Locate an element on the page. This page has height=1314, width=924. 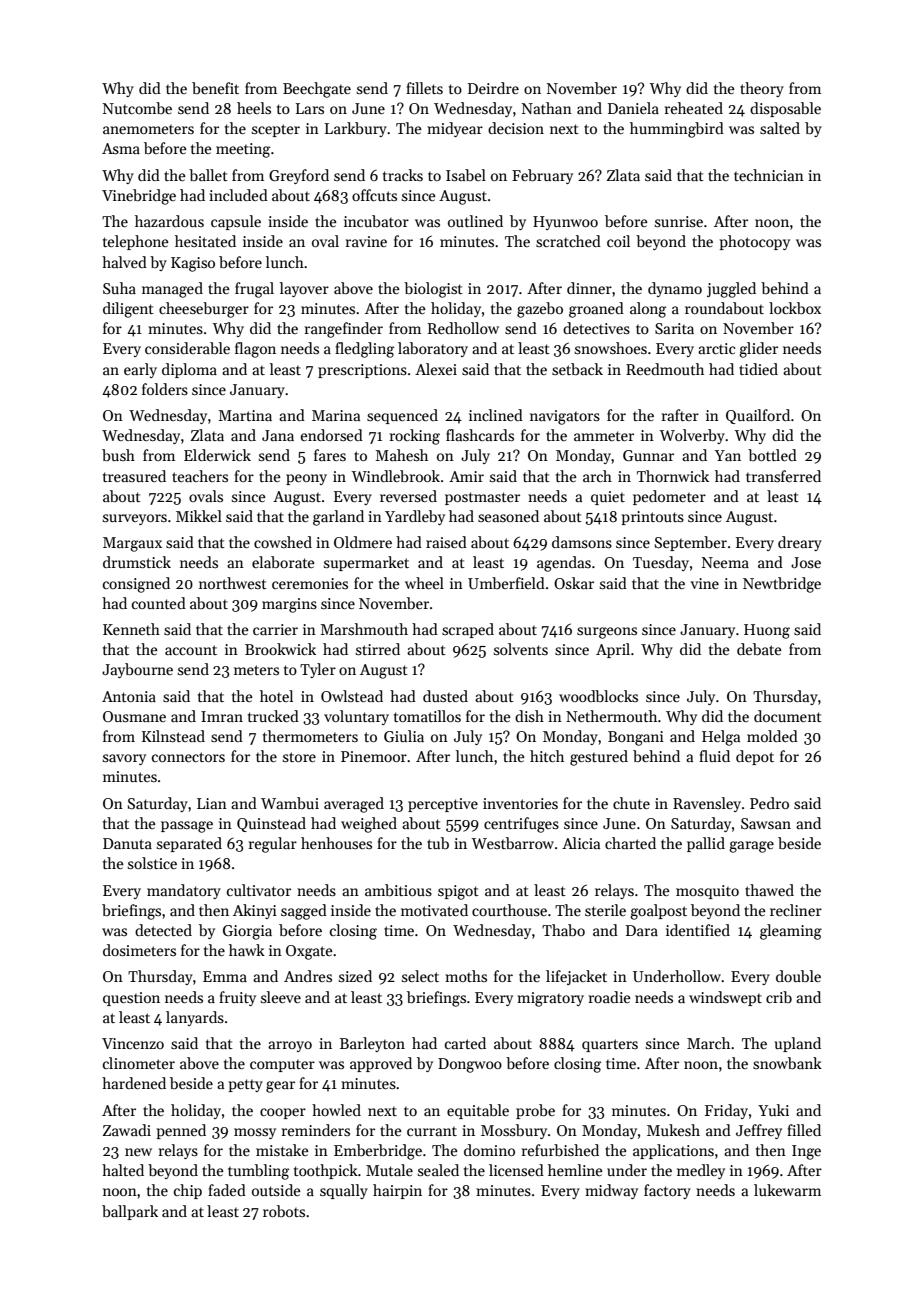
flagon is located at coordinates (255, 350).
